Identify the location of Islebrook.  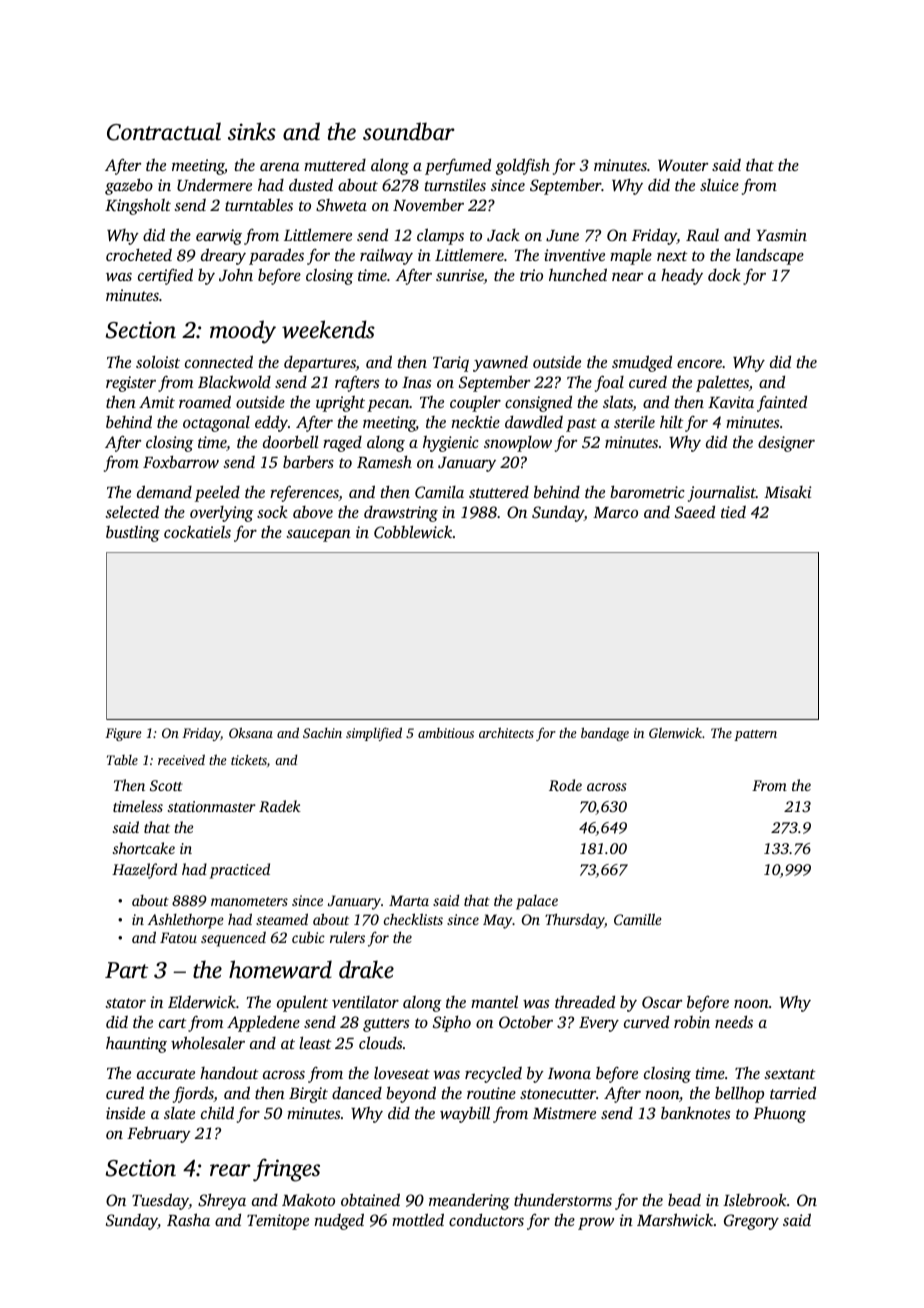
(755, 1200).
